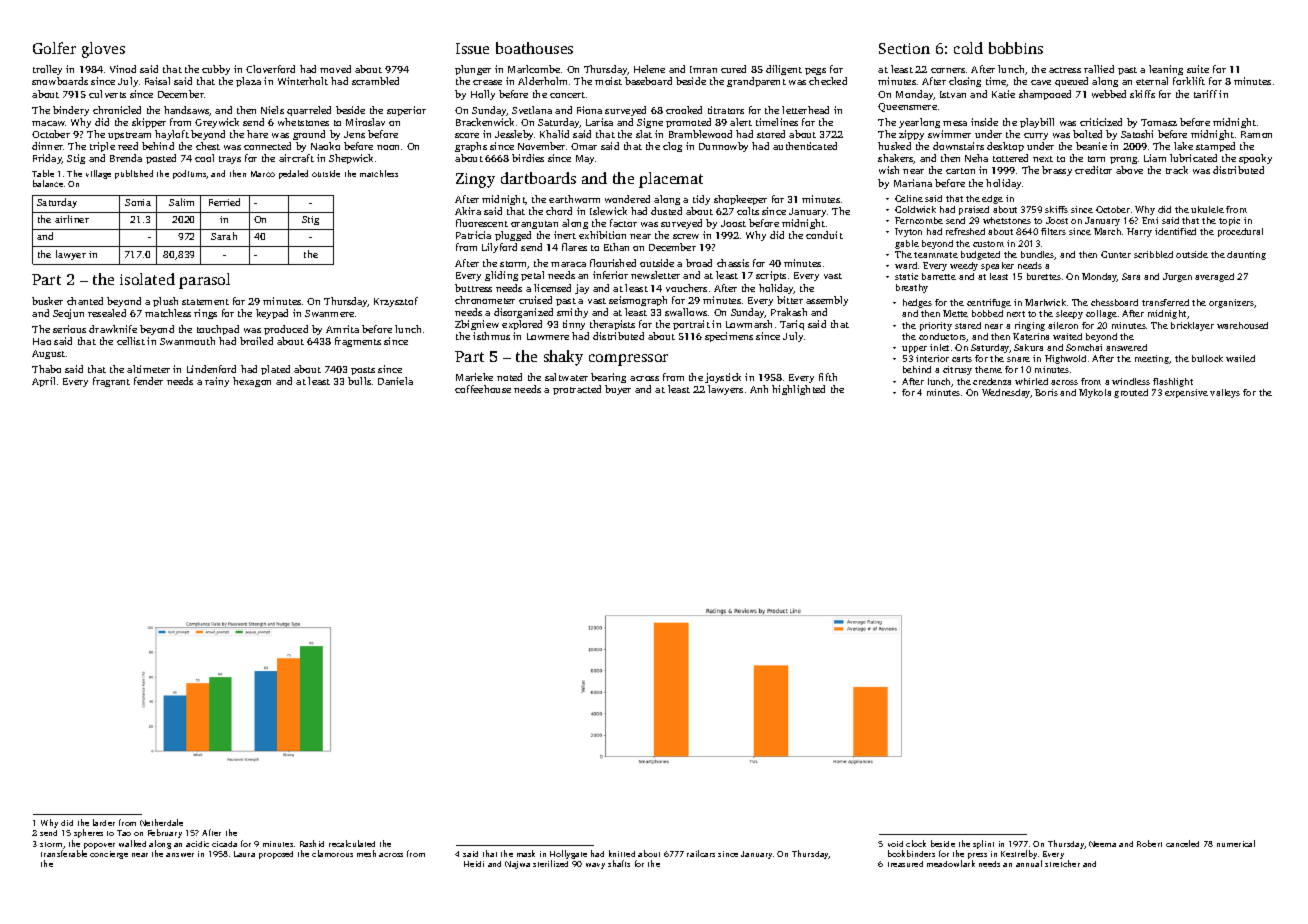 The height and width of the screenshot is (924, 1308). What do you see at coordinates (895, 844) in the screenshot?
I see `void` at bounding box center [895, 844].
